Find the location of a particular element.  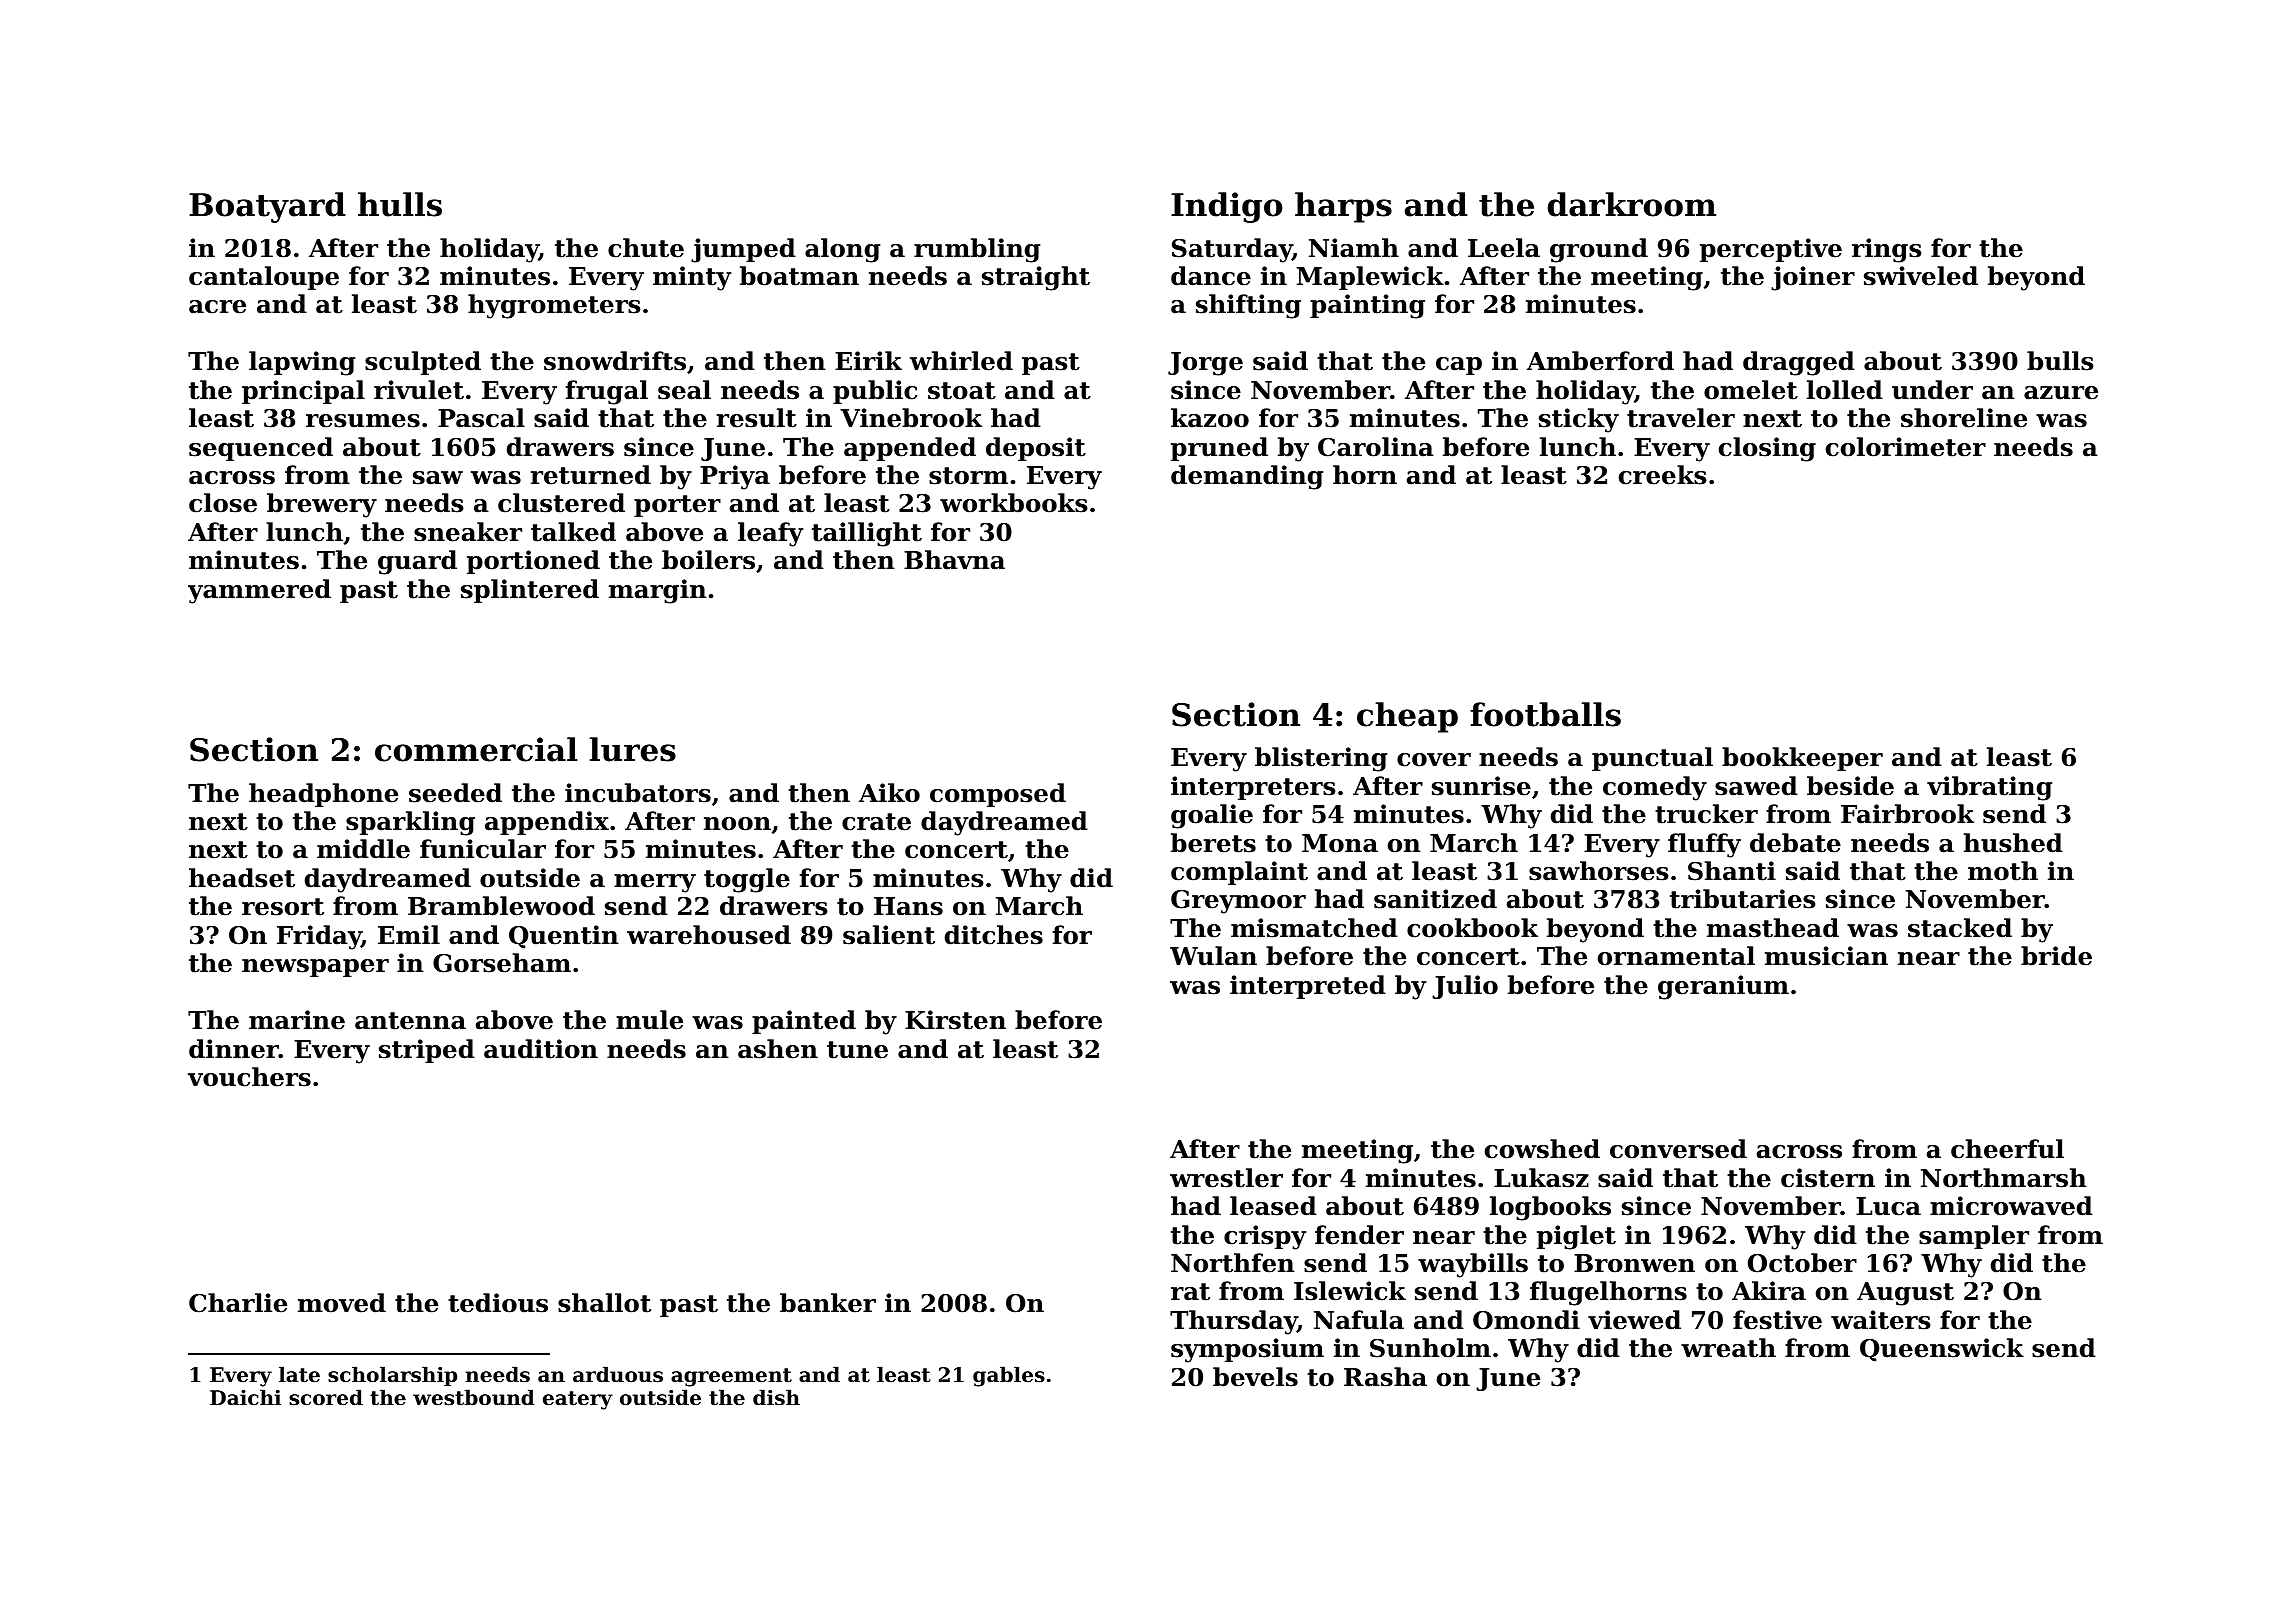

creeks is located at coordinates (1663, 475).
